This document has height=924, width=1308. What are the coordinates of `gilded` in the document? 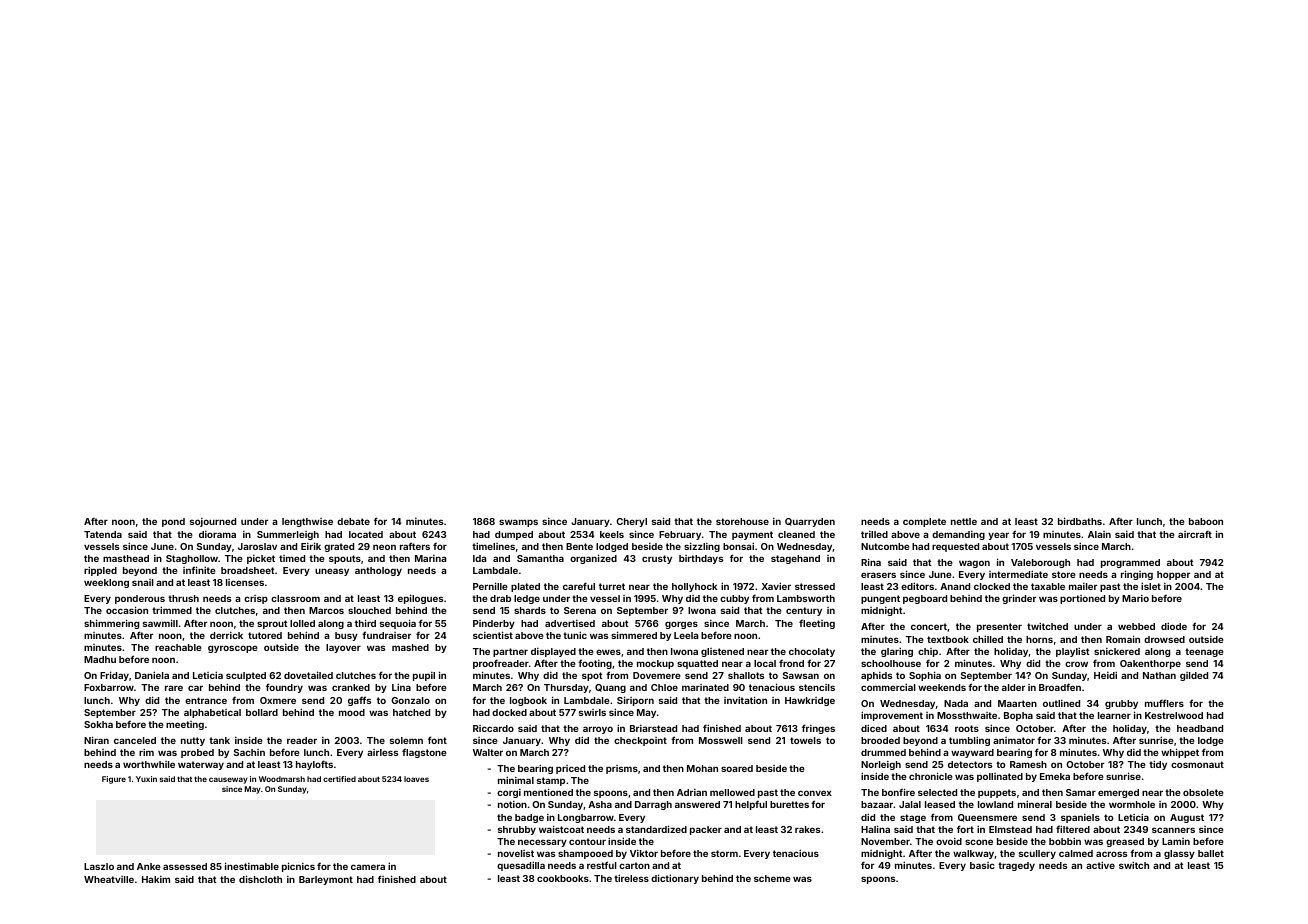 It's located at (1194, 676).
